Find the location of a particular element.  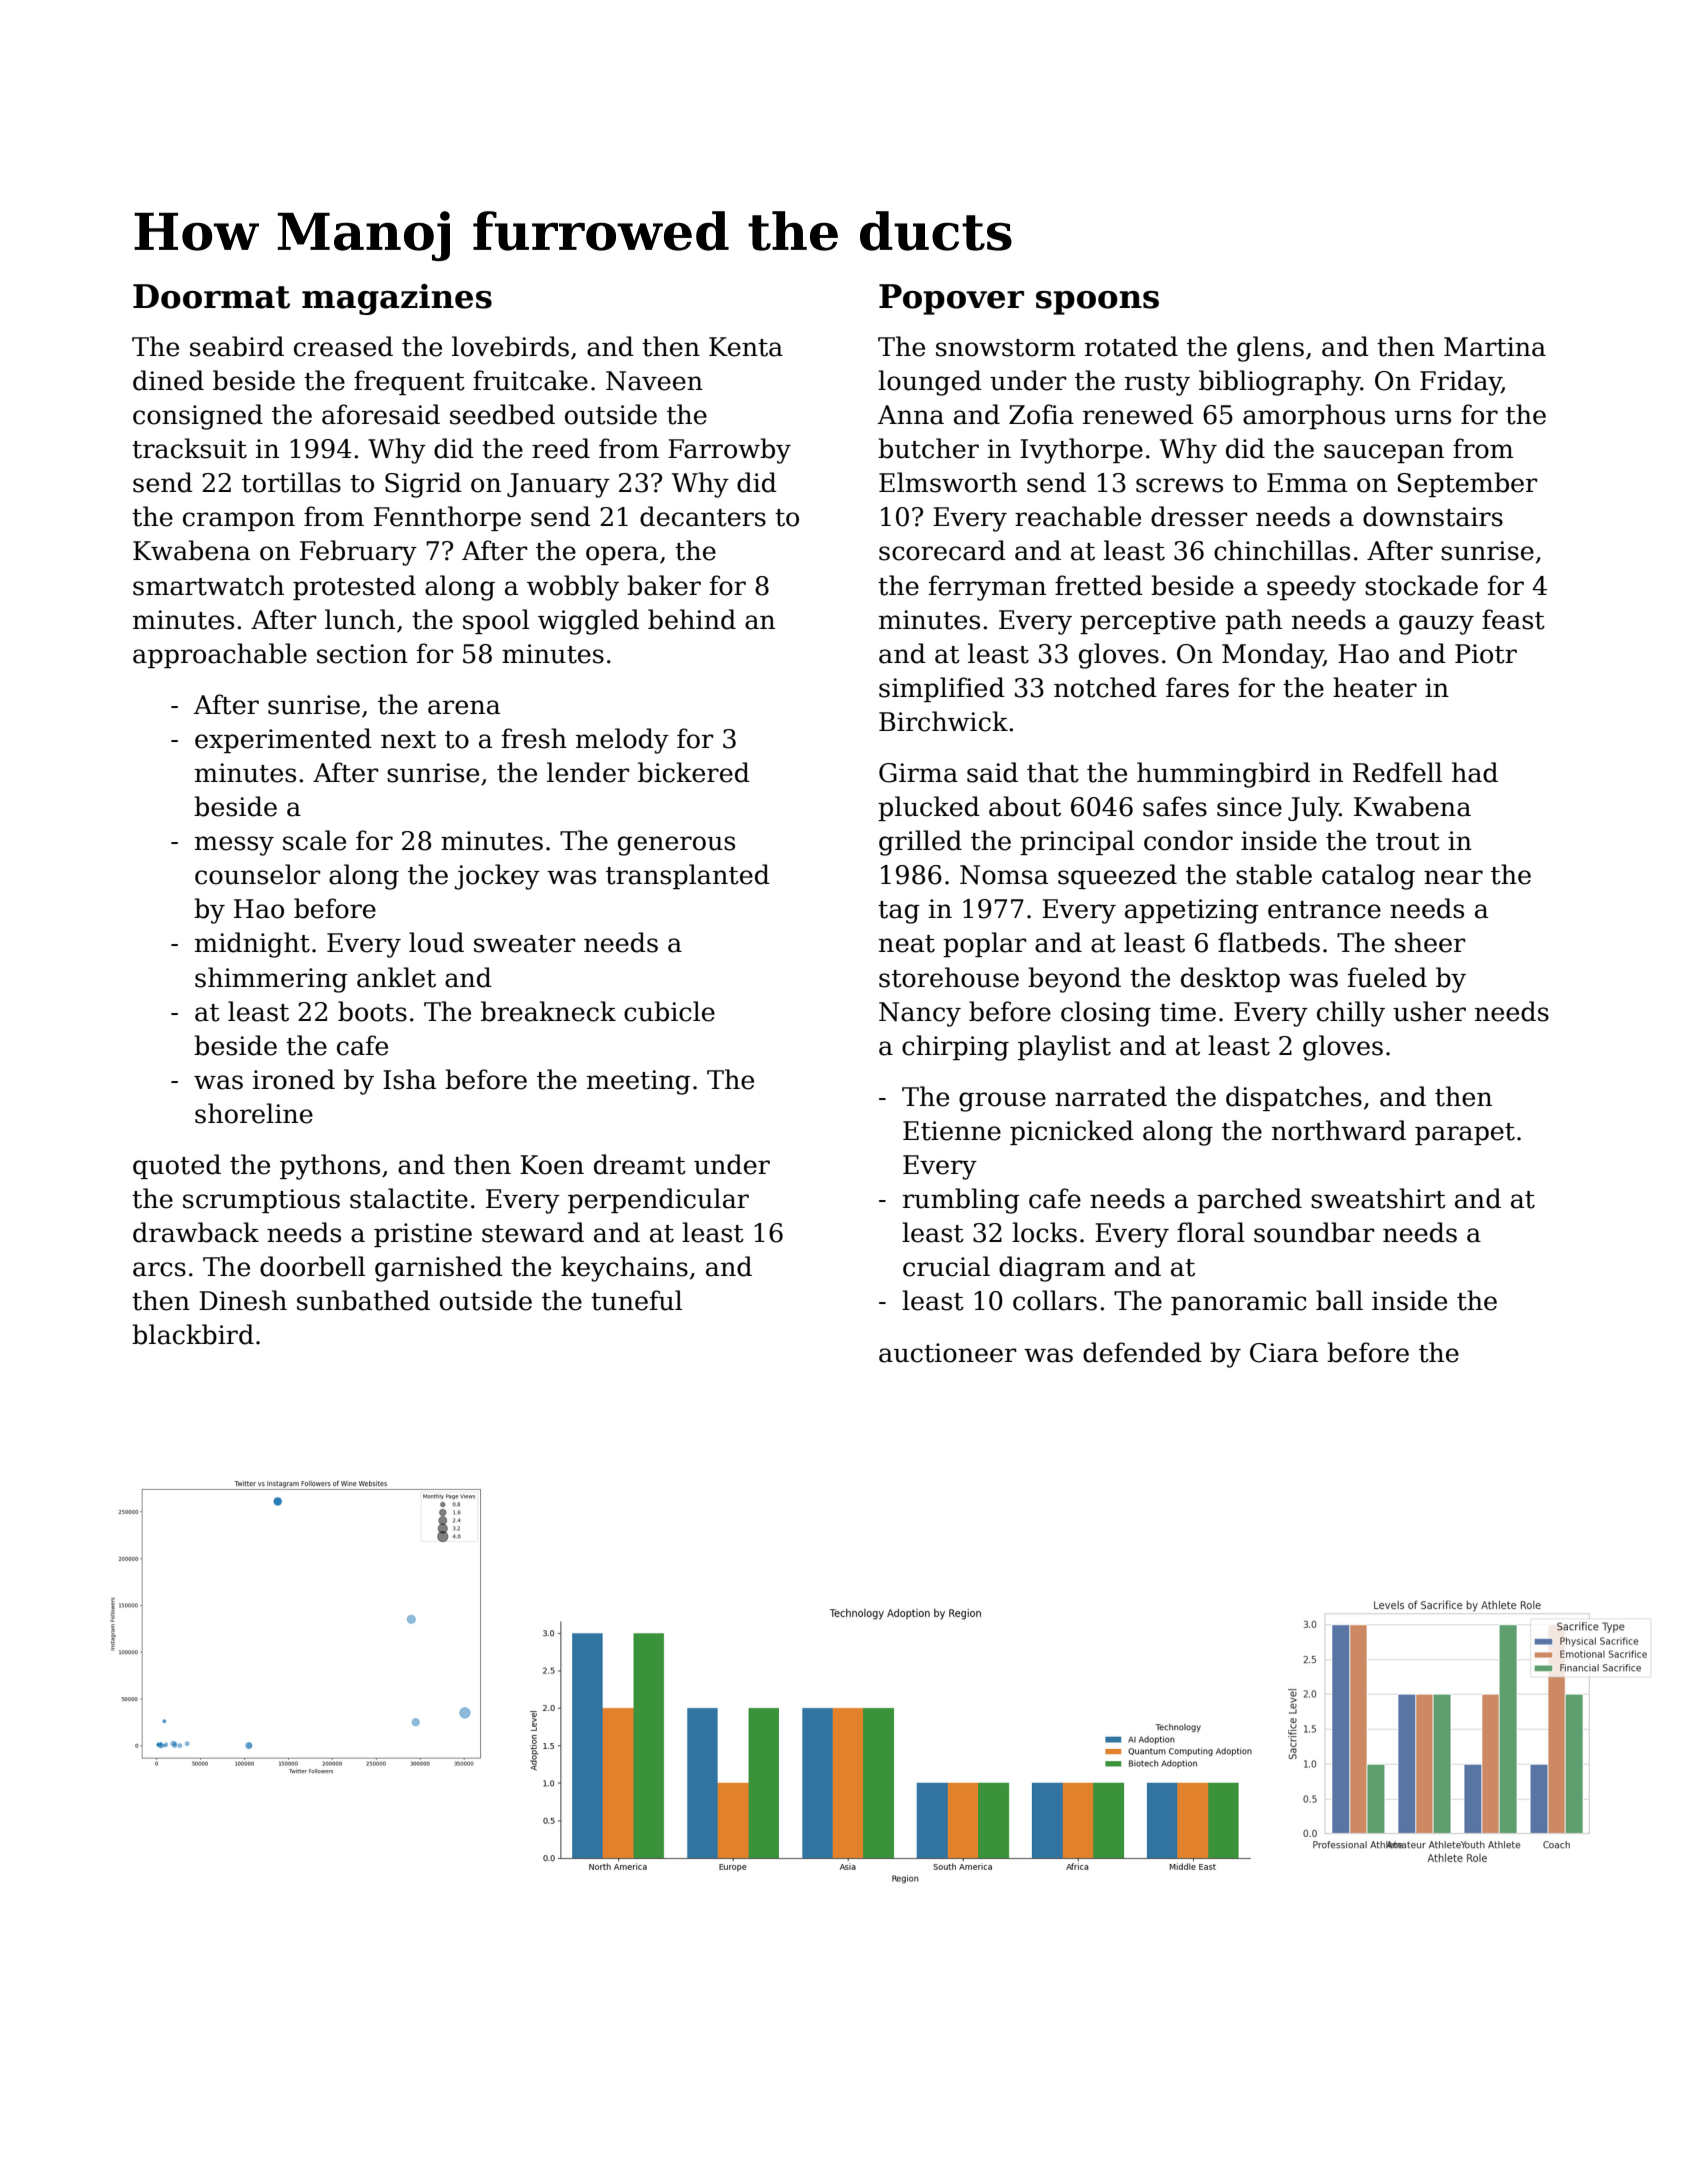

Etienne is located at coordinates (952, 1131).
